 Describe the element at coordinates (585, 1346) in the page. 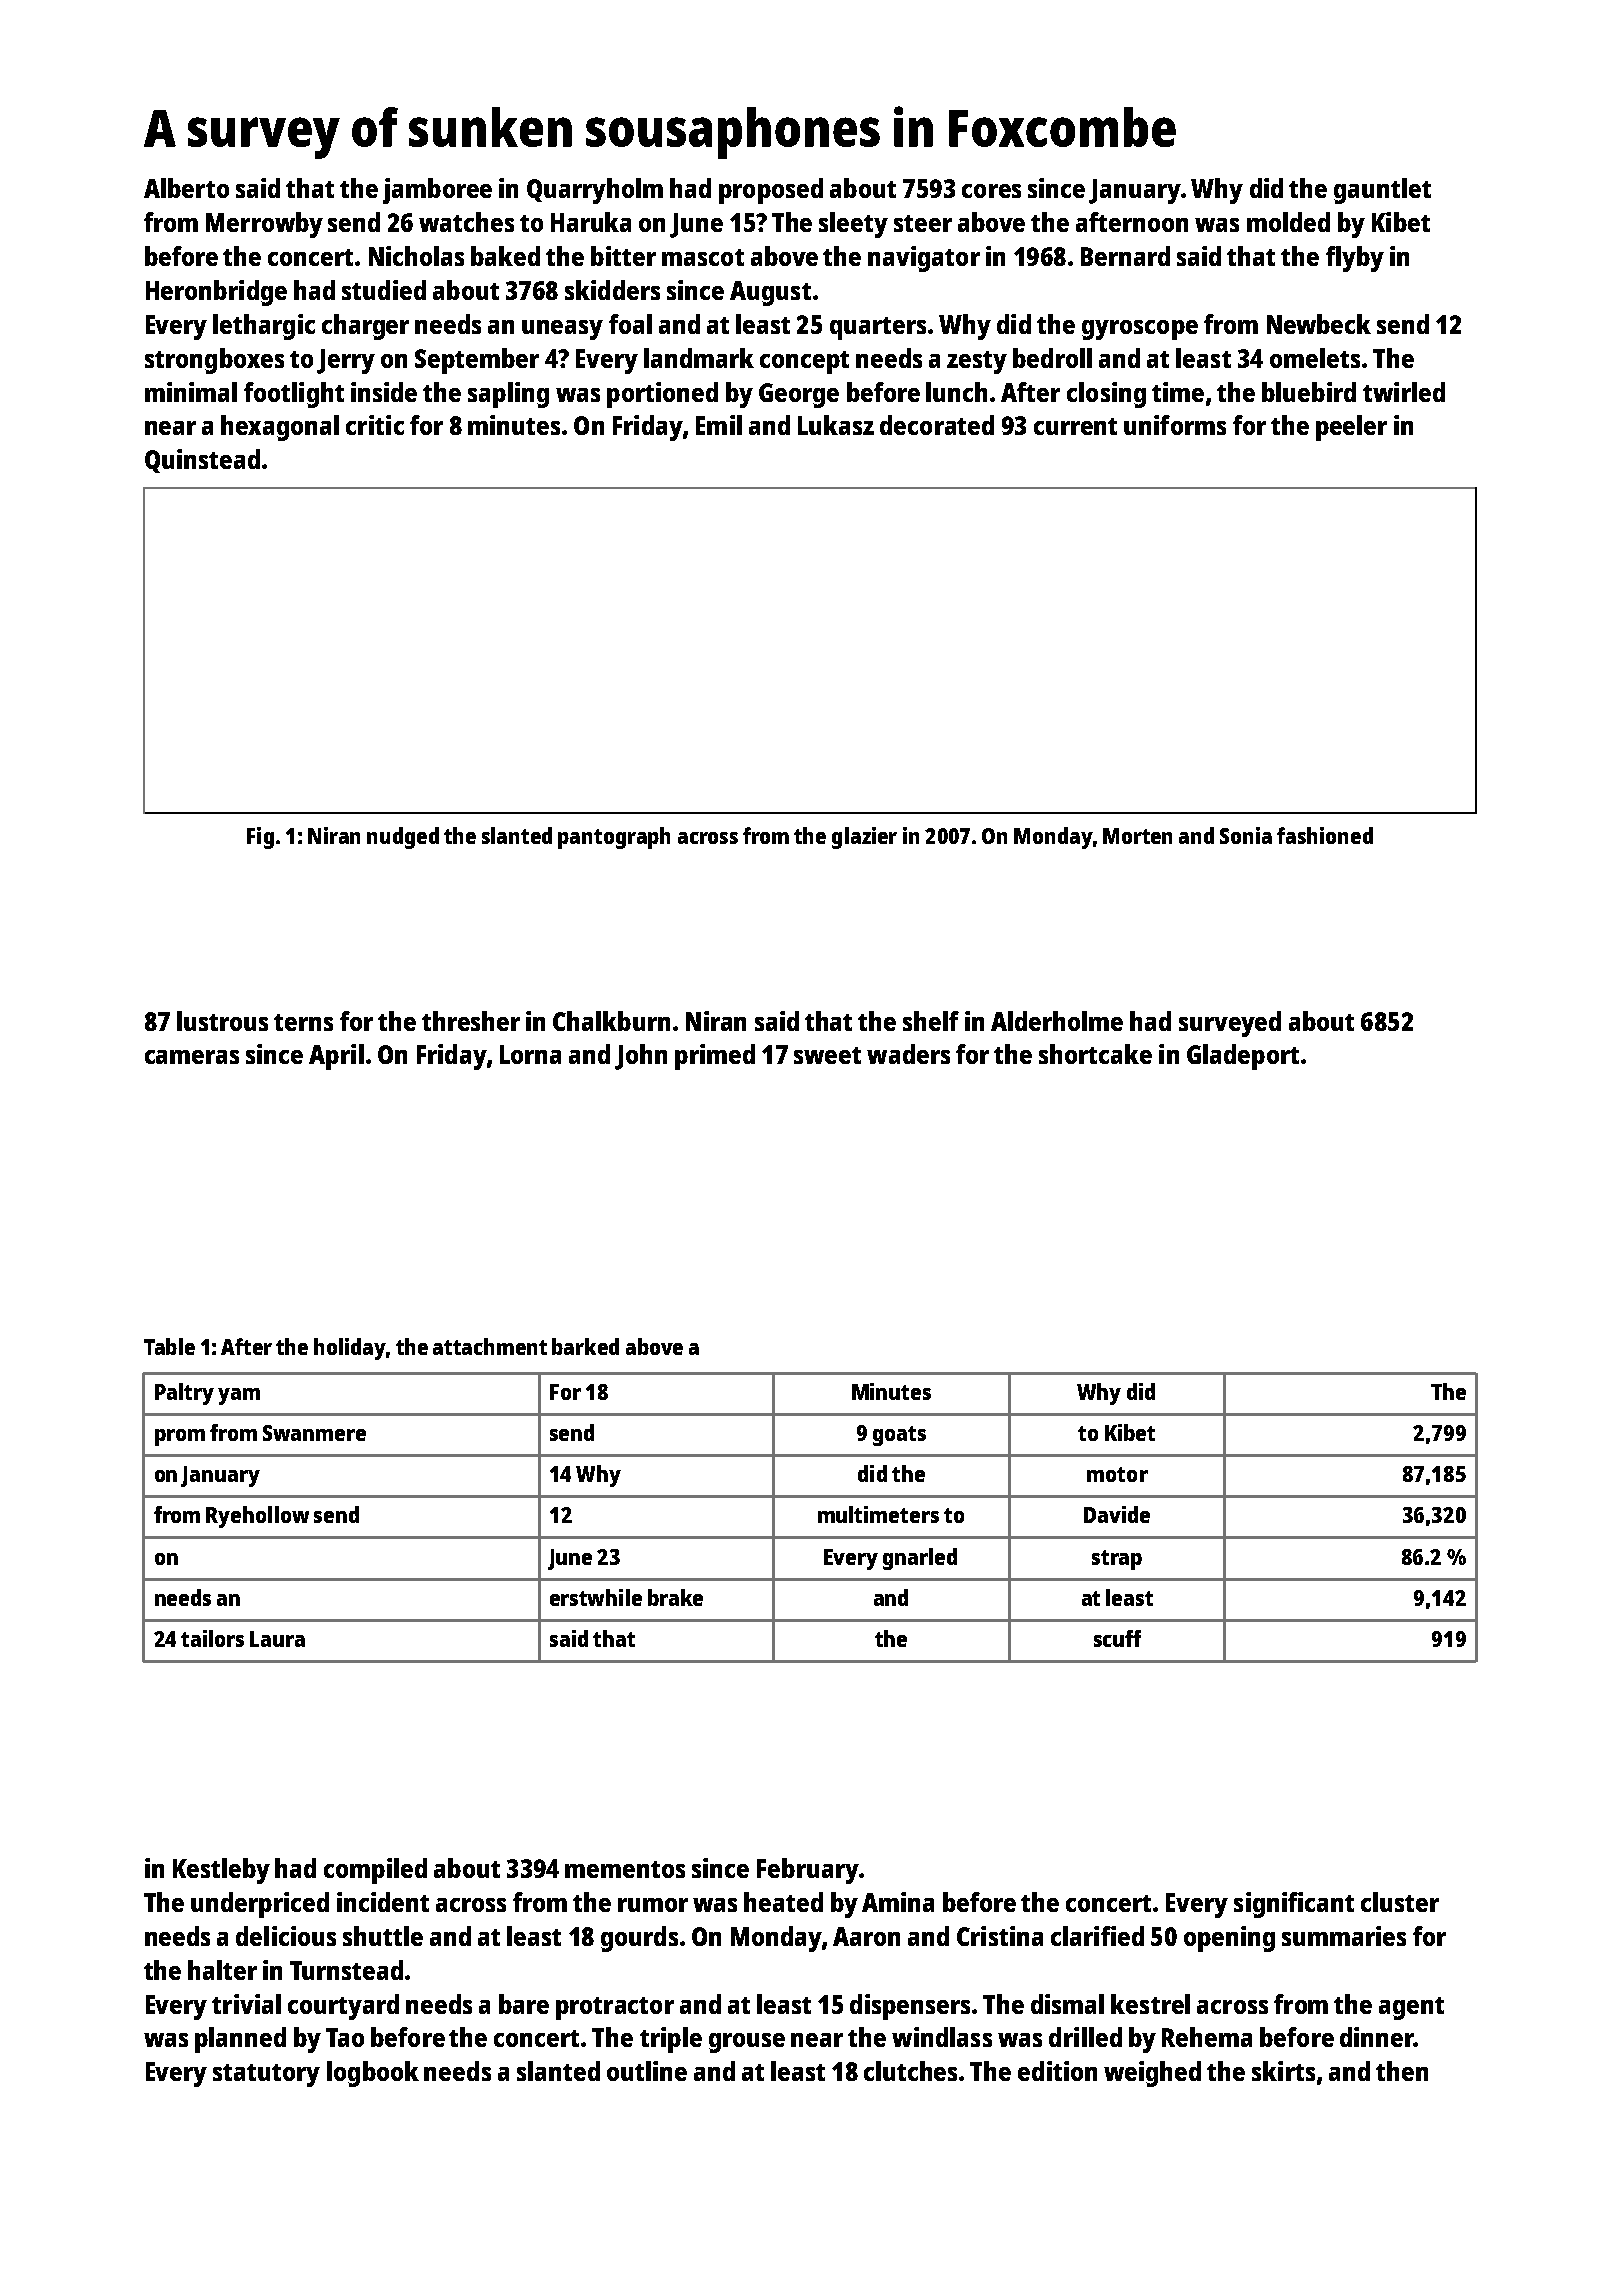

I see `barked` at that location.
